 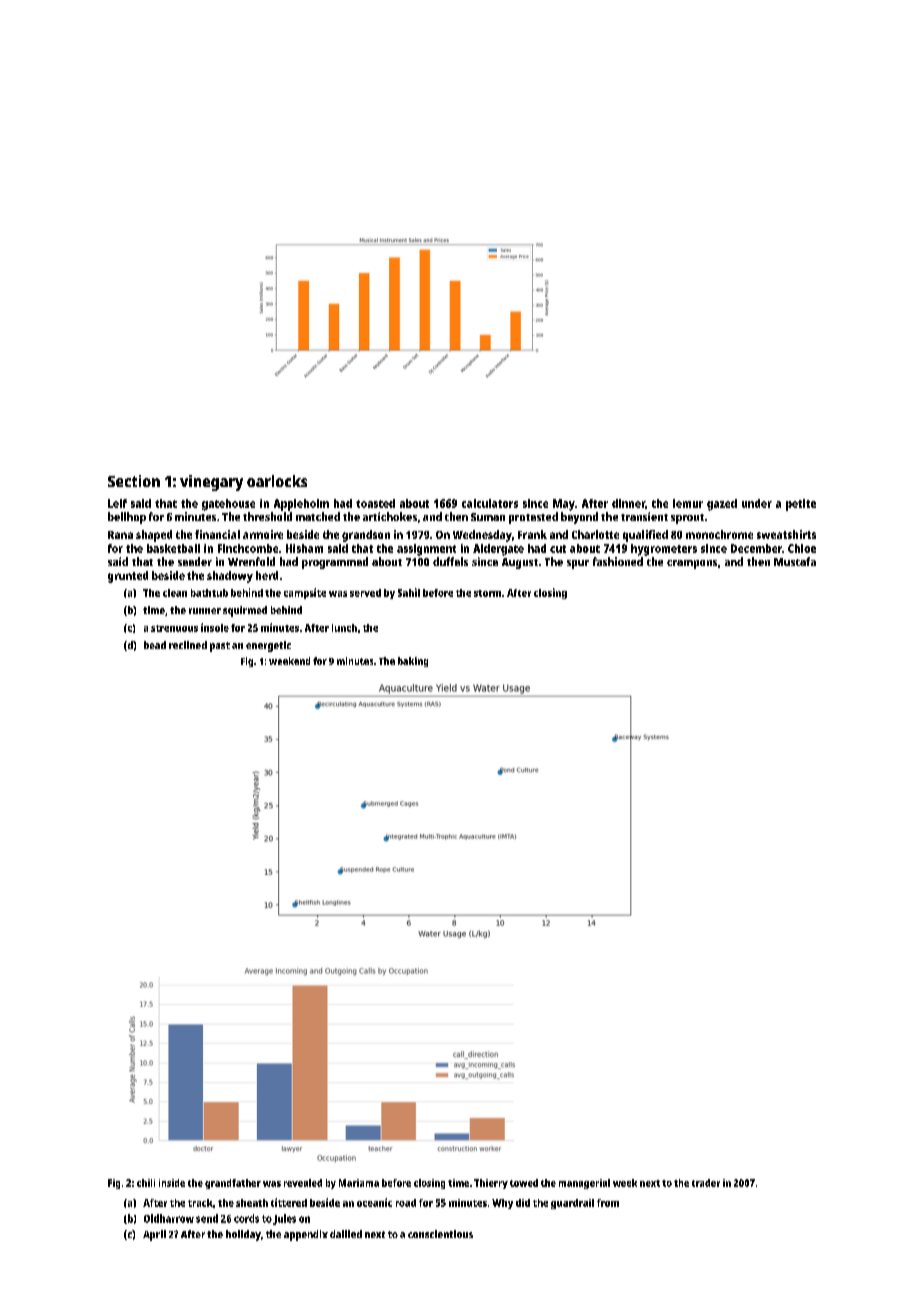 What do you see at coordinates (608, 1203) in the screenshot?
I see `from` at bounding box center [608, 1203].
